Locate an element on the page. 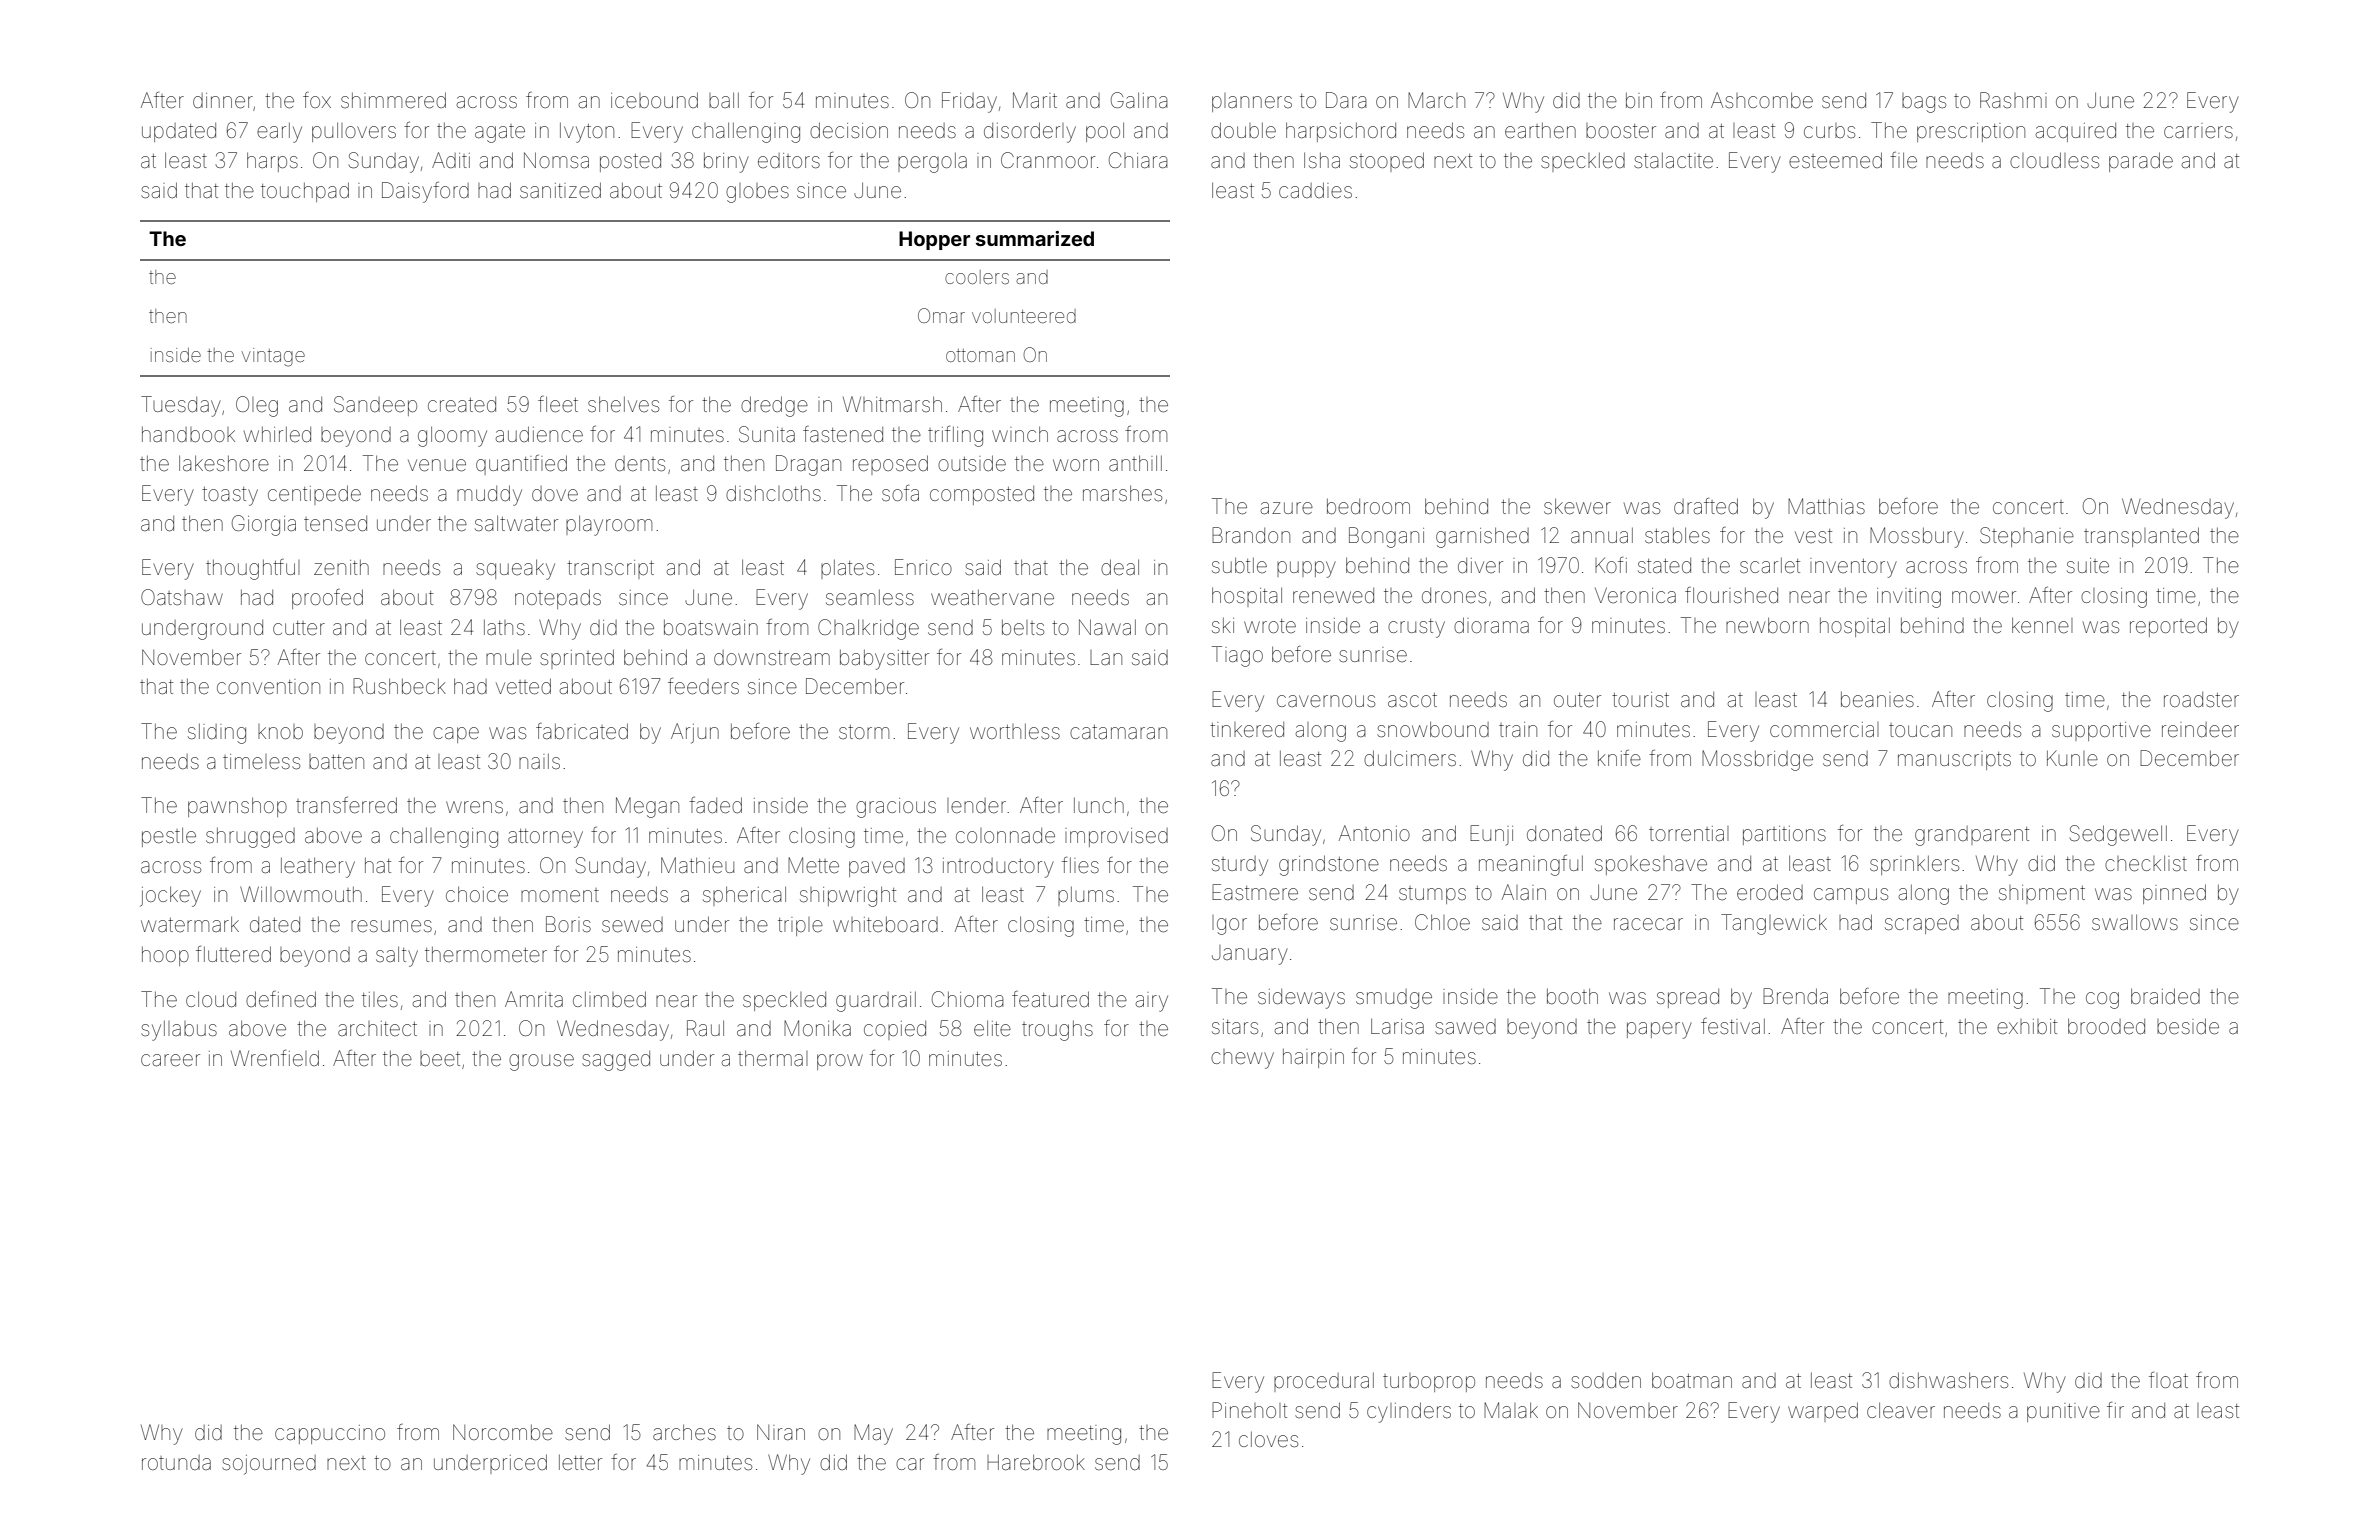  Tiago is located at coordinates (1237, 656).
